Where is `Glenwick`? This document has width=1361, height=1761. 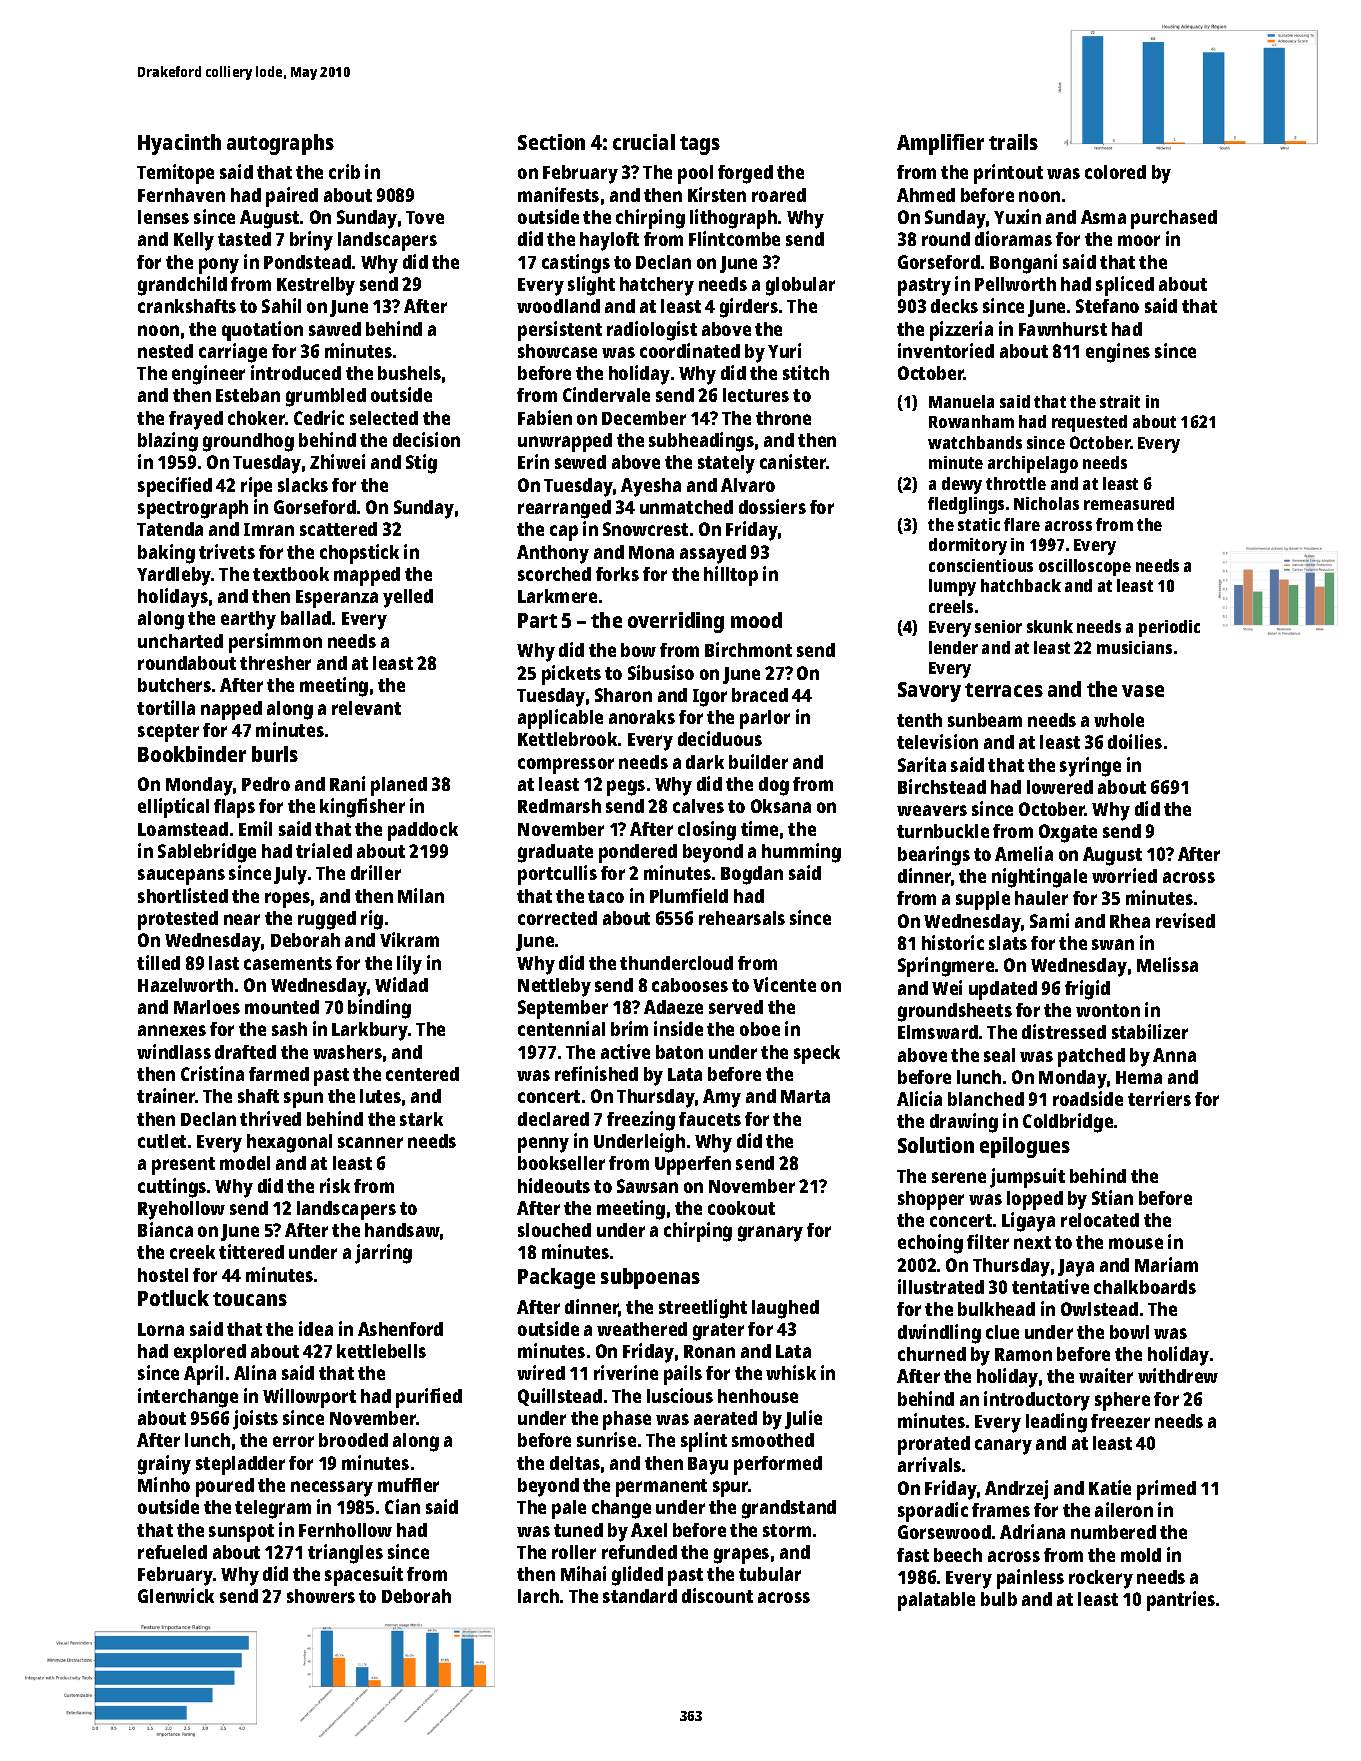
Glenwick is located at coordinates (176, 1595).
